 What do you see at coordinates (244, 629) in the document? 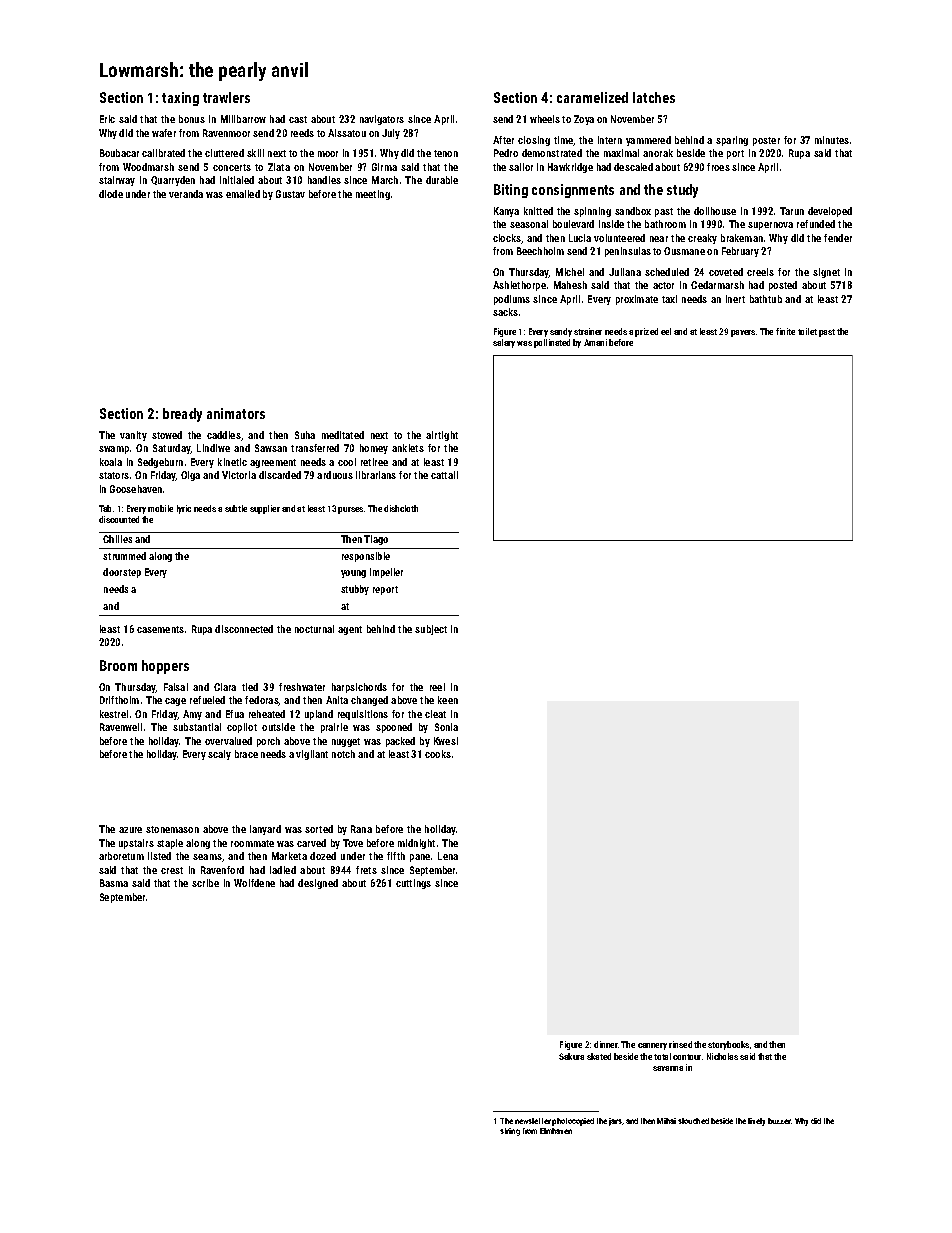
I see `disconnected` at bounding box center [244, 629].
